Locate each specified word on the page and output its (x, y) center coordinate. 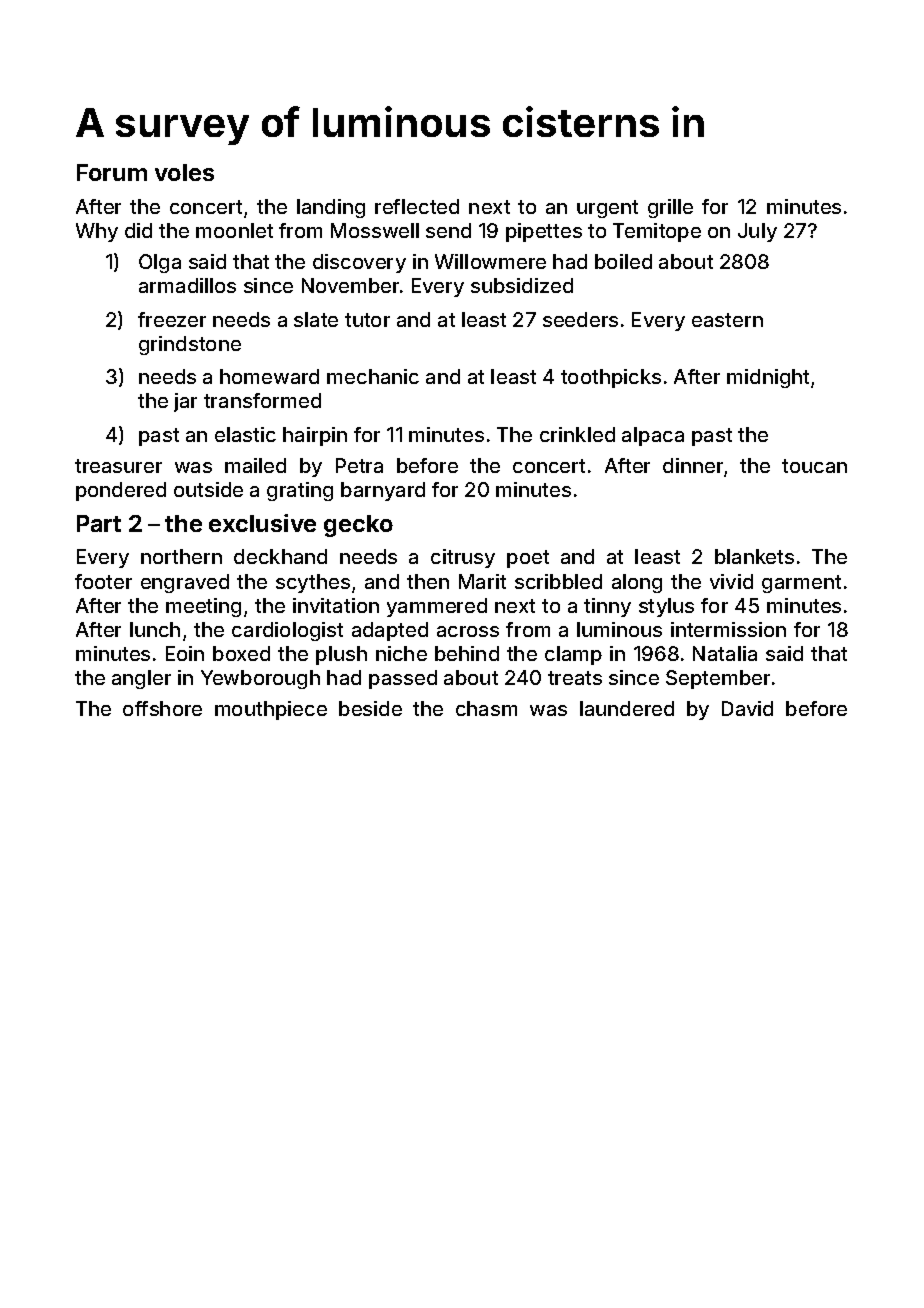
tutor (367, 320)
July (757, 232)
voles (184, 172)
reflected (417, 206)
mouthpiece (271, 710)
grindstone (190, 345)
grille (670, 208)
